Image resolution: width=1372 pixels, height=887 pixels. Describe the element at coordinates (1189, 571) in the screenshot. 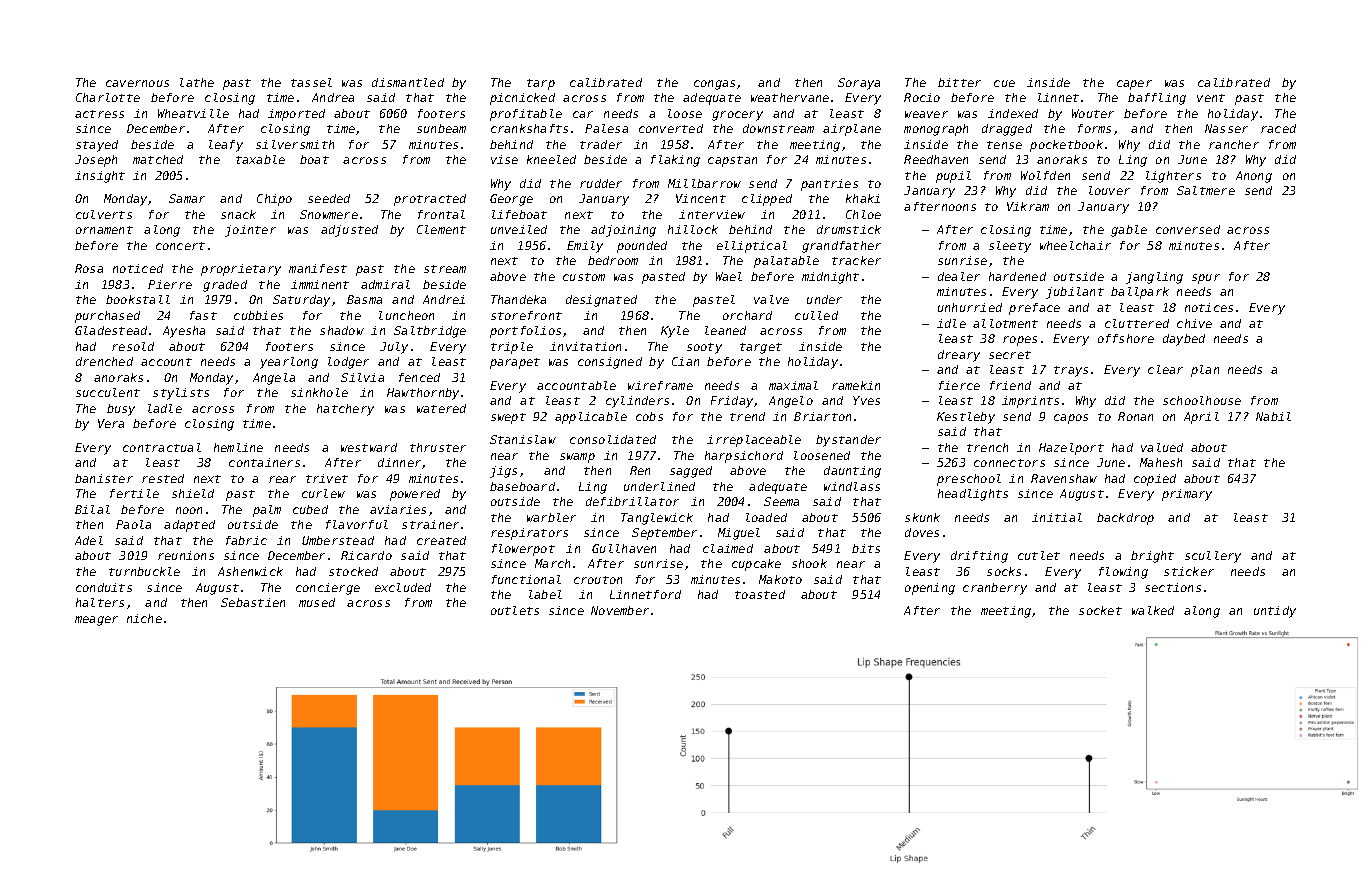

I see `sticker` at that location.
